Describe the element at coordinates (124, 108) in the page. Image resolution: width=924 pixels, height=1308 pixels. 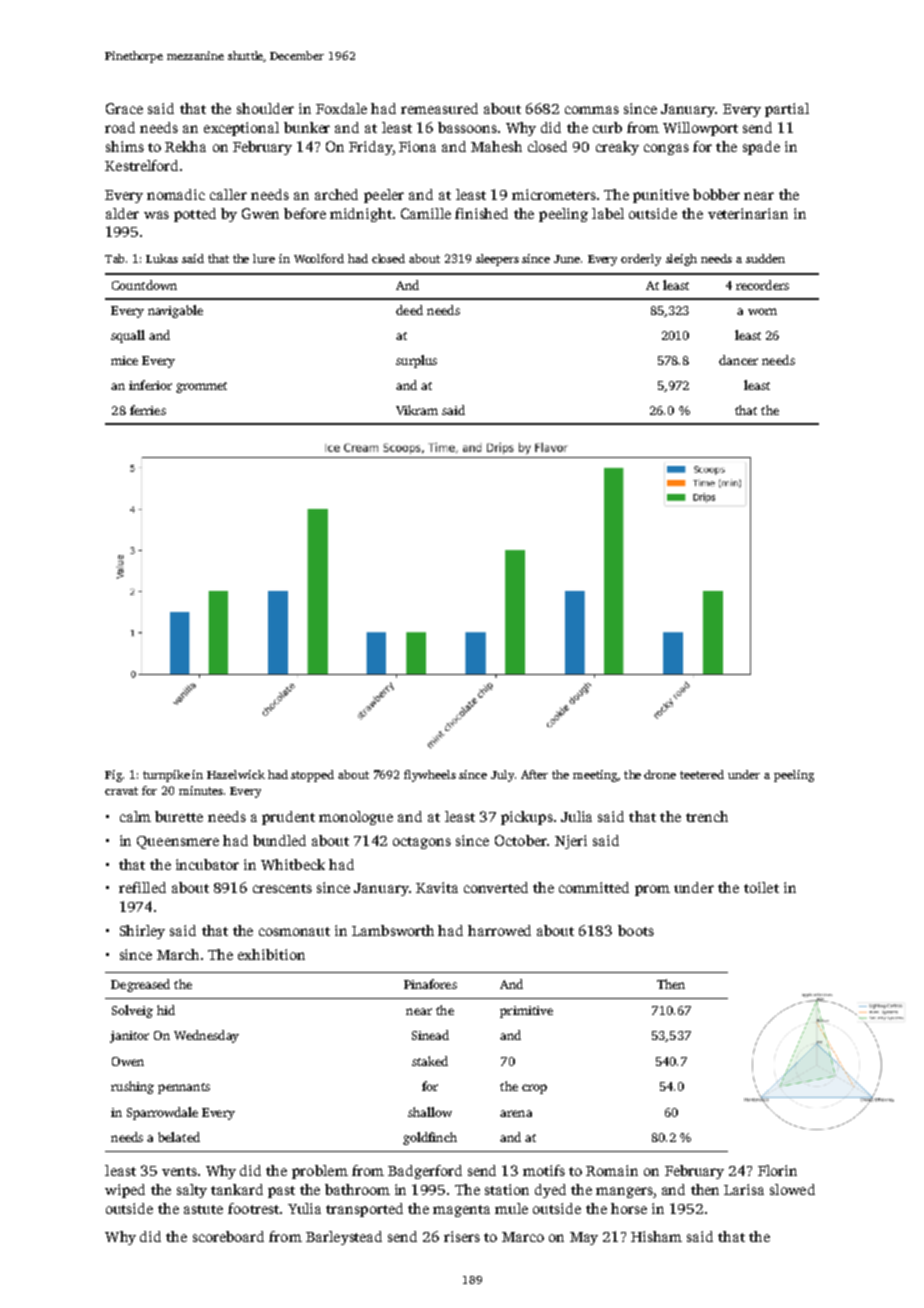
I see `Grace` at that location.
